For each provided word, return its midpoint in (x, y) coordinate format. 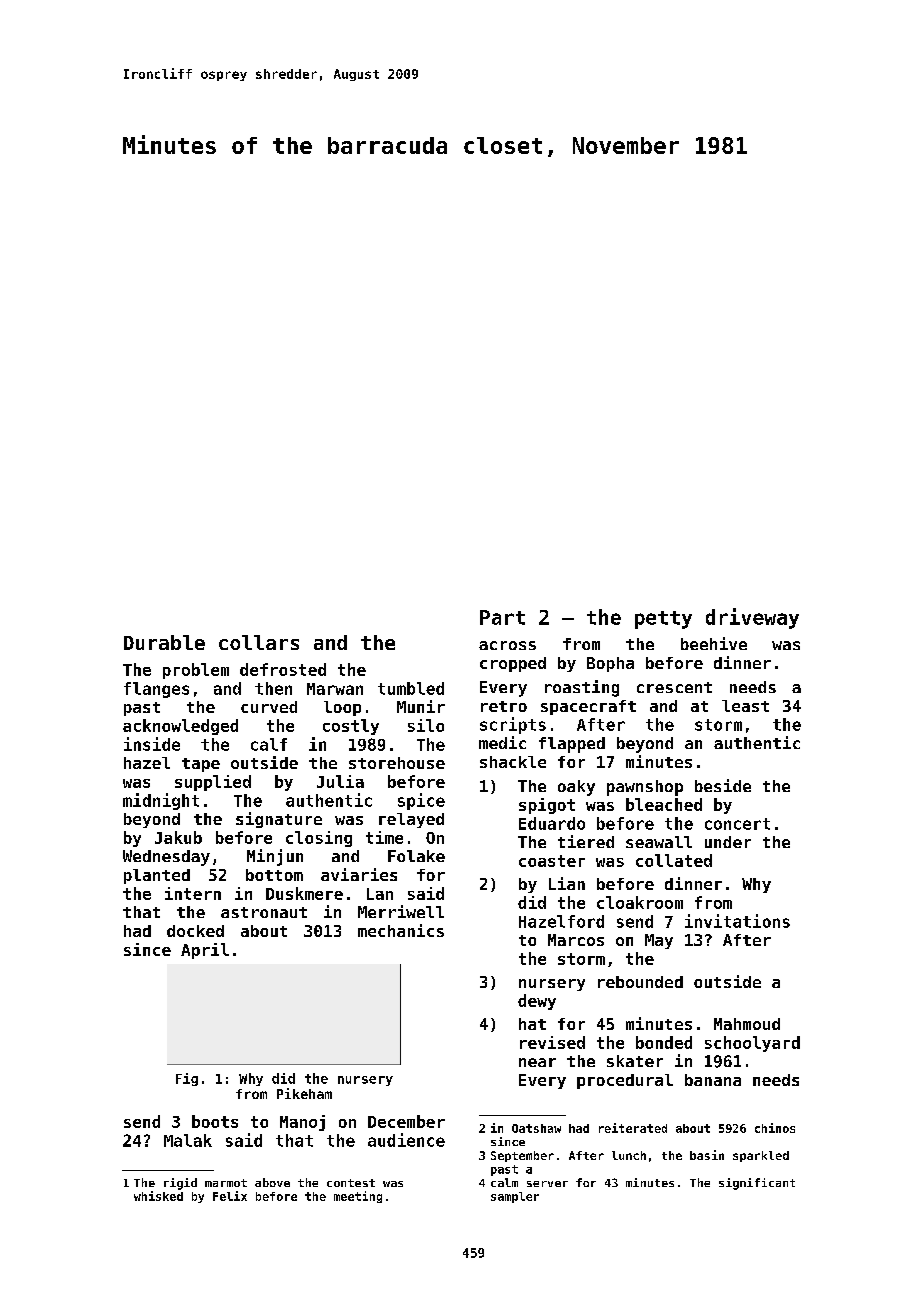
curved (269, 707)
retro (504, 706)
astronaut (264, 912)
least (745, 706)
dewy (537, 1002)
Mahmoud (747, 1024)
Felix (230, 1196)
